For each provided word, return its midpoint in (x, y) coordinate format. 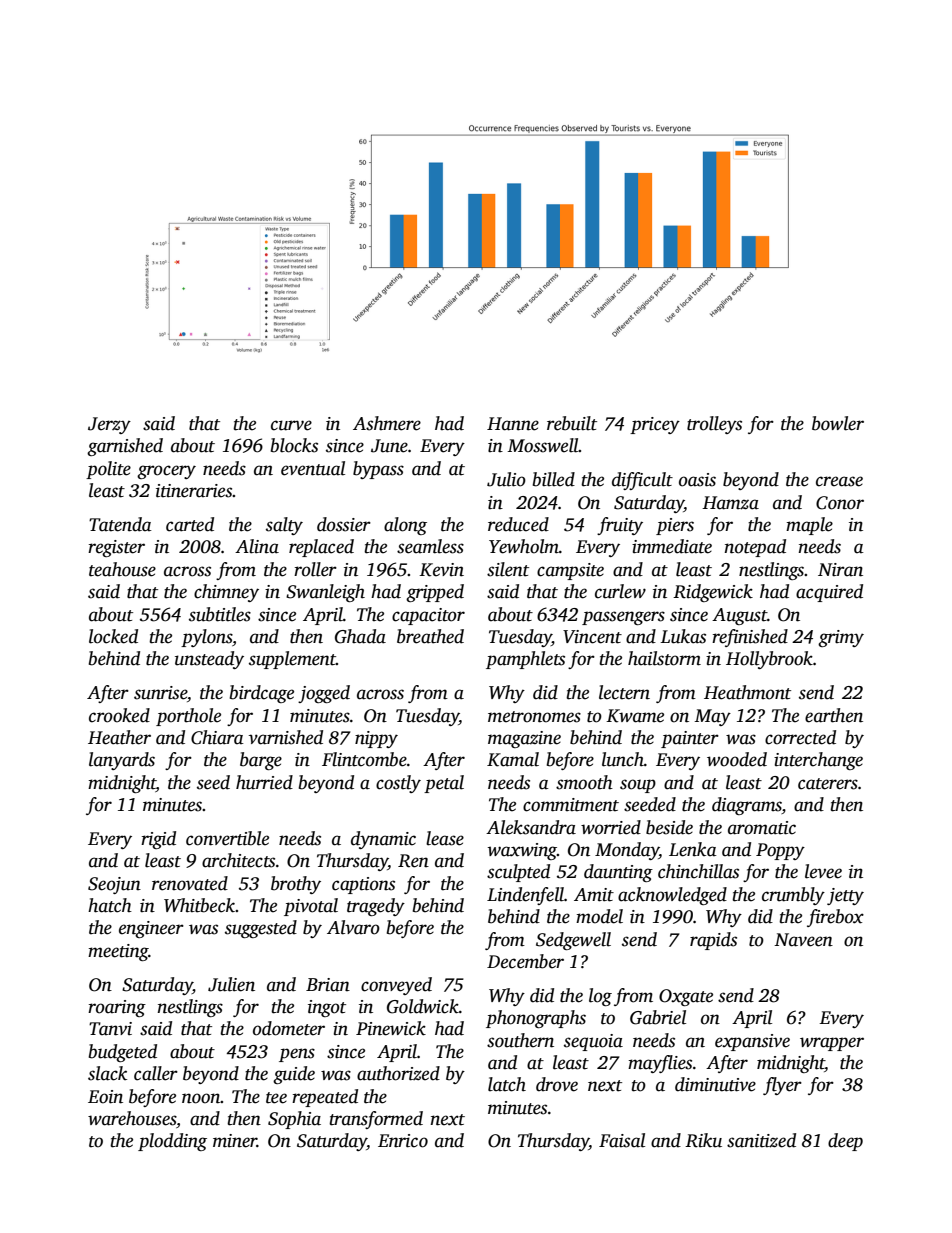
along (405, 526)
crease (839, 481)
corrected (800, 737)
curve (291, 425)
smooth (584, 782)
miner (235, 1141)
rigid (158, 840)
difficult (642, 481)
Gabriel (658, 1017)
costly (398, 784)
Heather (119, 737)
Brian (328, 985)
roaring (117, 1008)
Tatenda (120, 524)
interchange (818, 761)
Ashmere (387, 423)
